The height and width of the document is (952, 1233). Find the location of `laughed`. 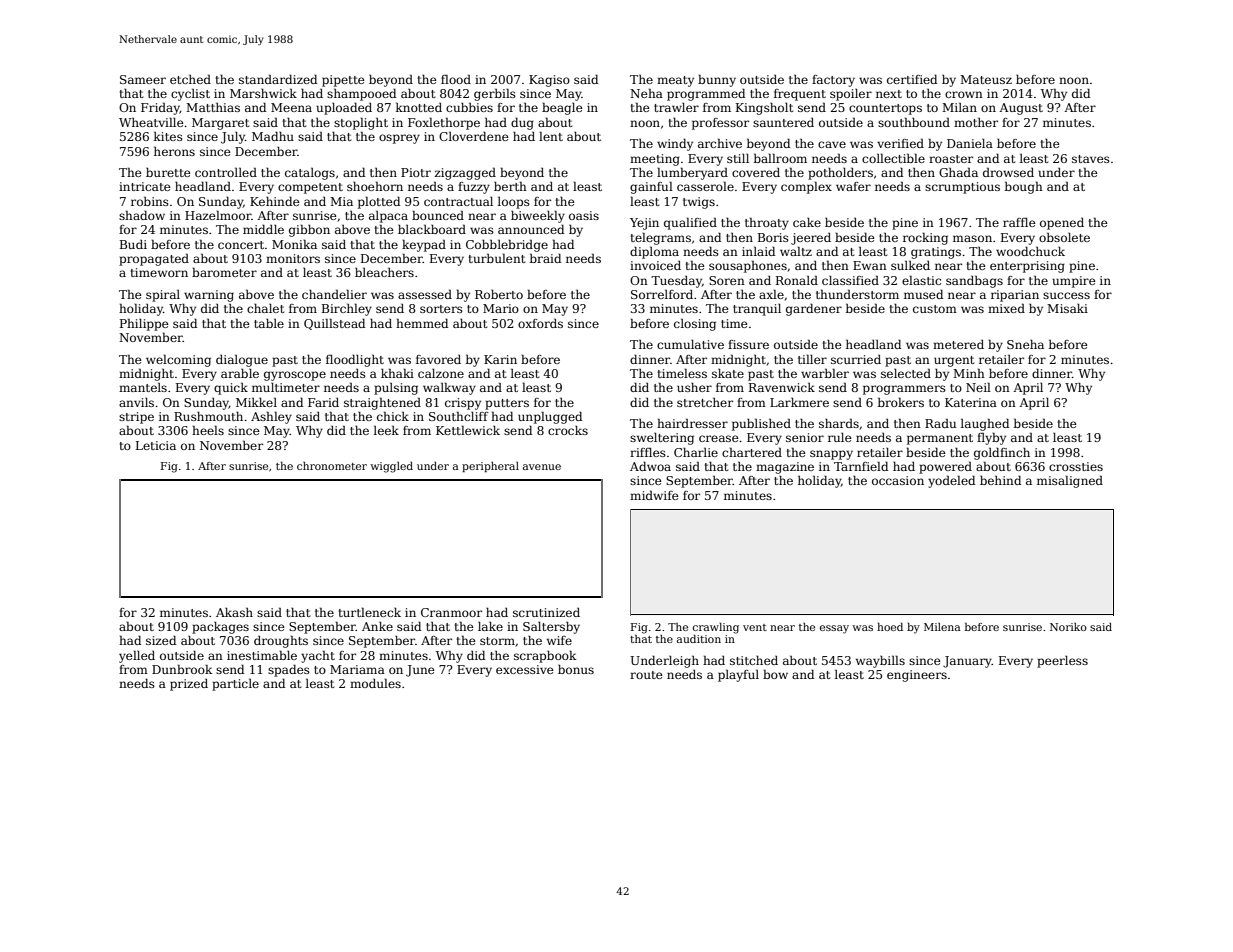

laughed is located at coordinates (985, 424).
